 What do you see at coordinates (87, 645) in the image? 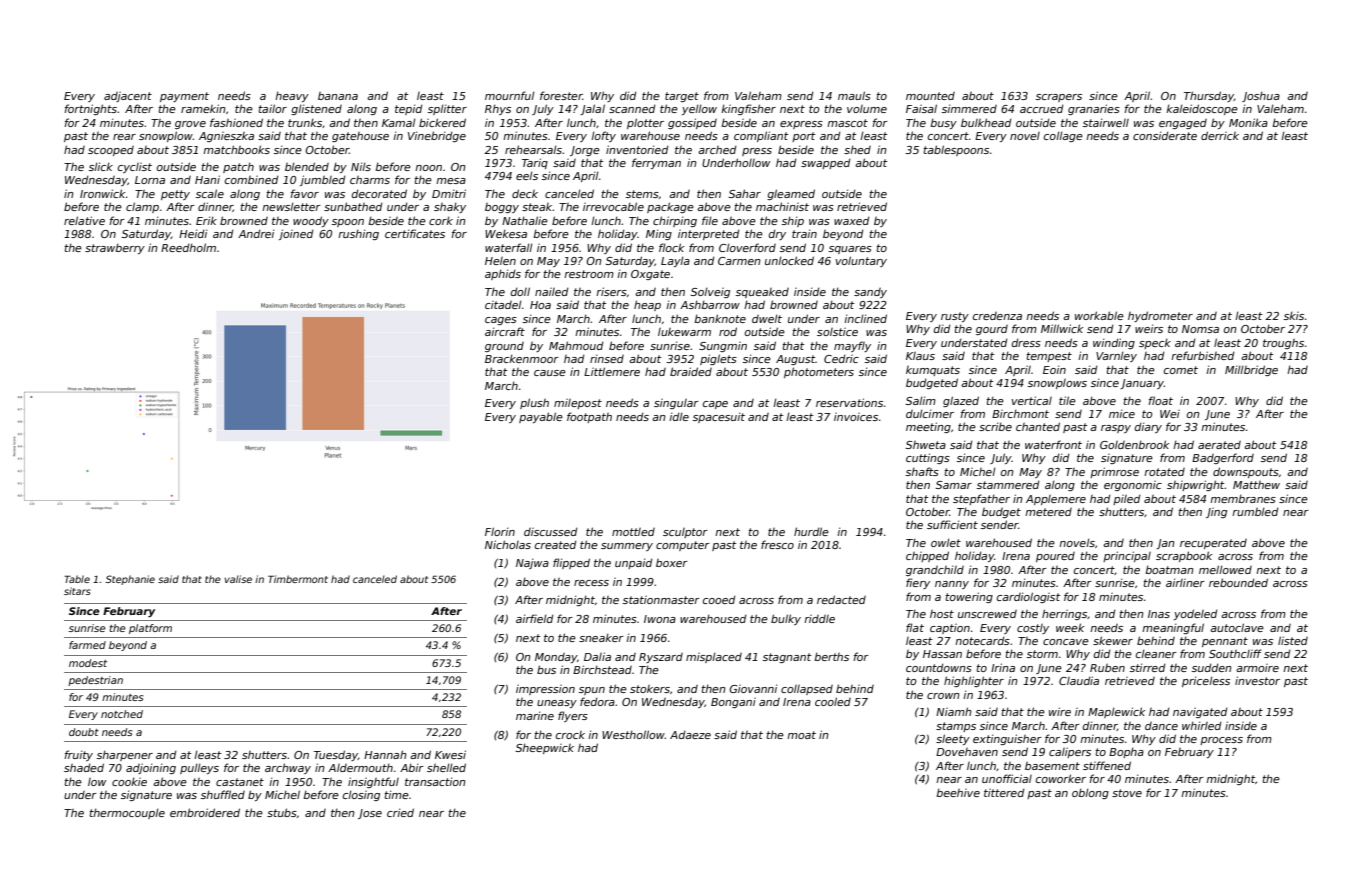
I see `farmed` at bounding box center [87, 645].
